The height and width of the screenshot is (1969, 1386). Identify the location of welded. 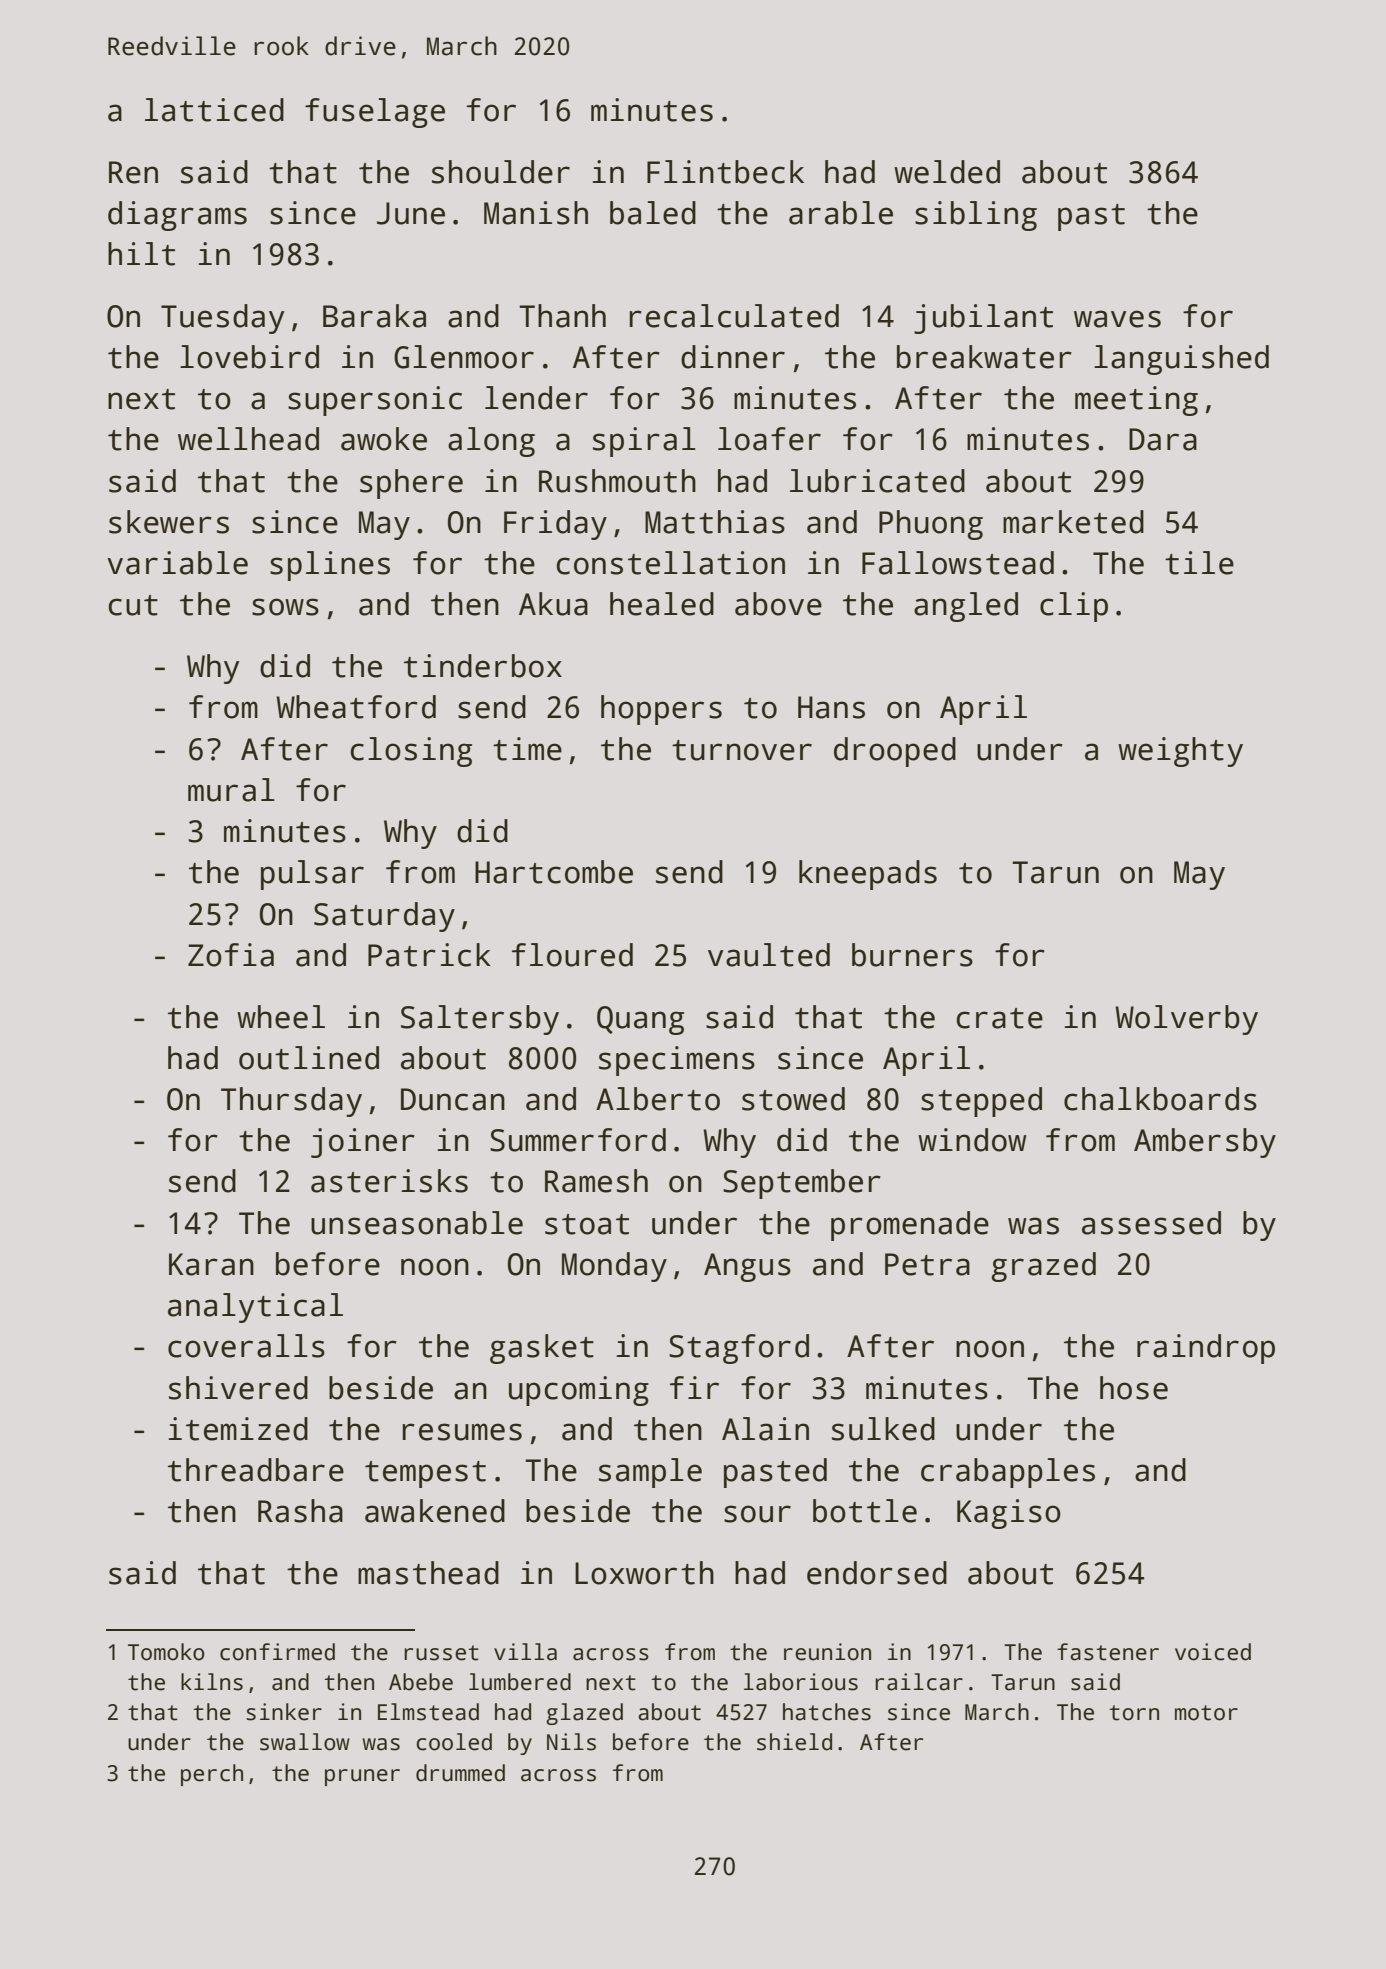
(947, 172).
